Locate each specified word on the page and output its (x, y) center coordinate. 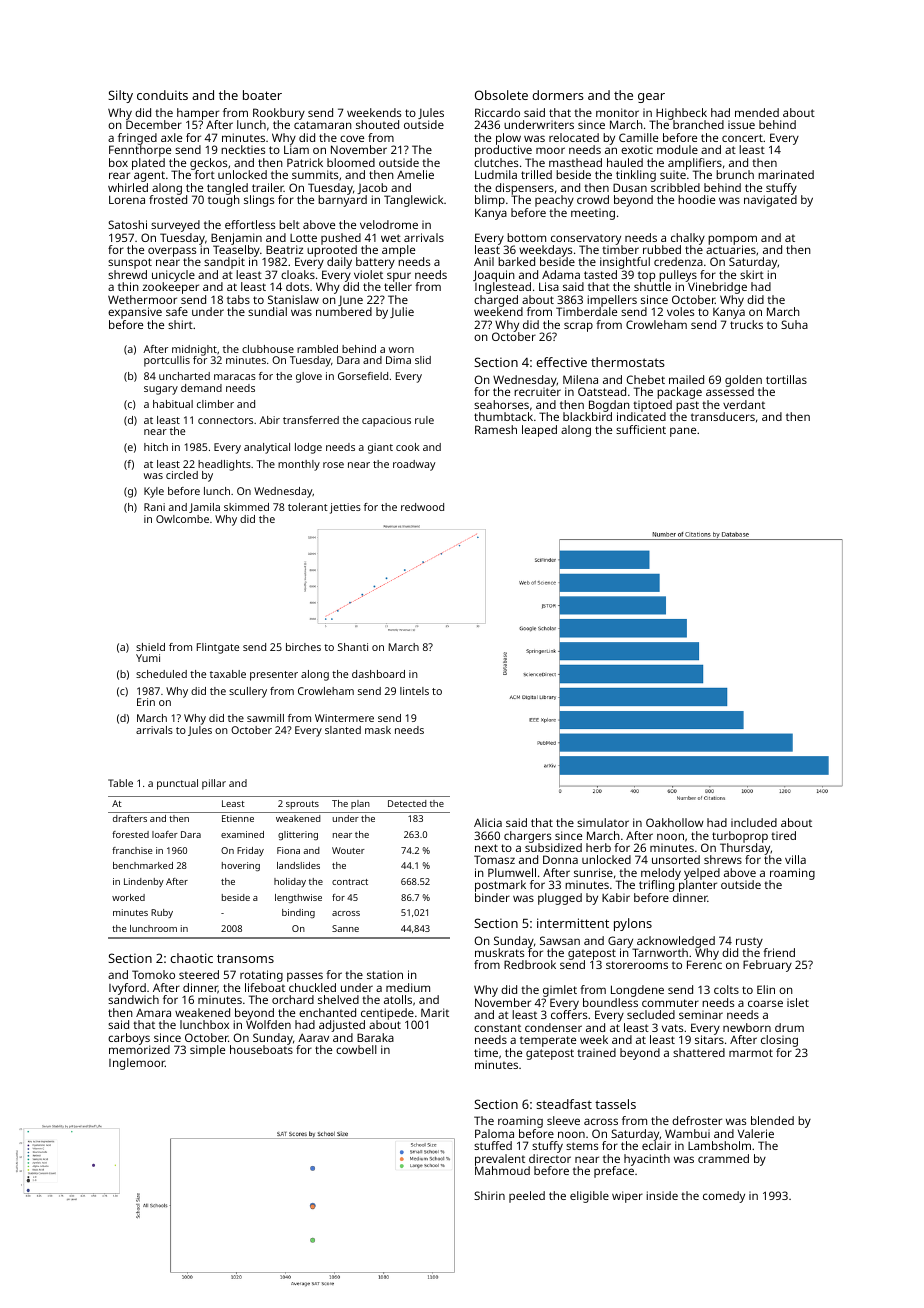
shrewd (127, 274)
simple (207, 1051)
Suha (794, 324)
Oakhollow (675, 822)
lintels (414, 691)
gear (651, 98)
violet (368, 274)
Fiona (288, 850)
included (754, 822)
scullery (248, 692)
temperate (548, 1041)
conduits (162, 95)
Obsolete (501, 95)
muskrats (499, 952)
